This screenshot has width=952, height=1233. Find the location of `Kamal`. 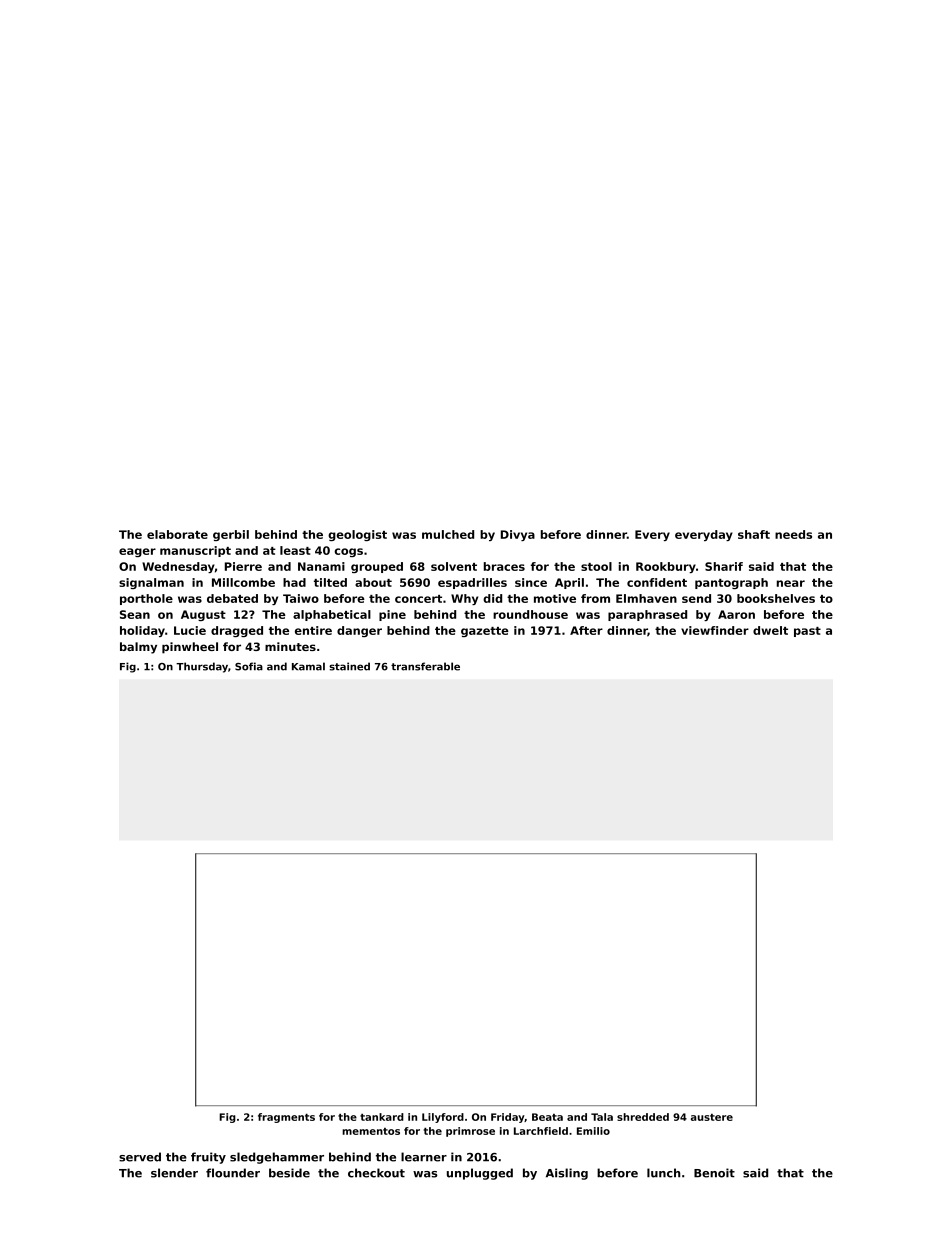

Kamal is located at coordinates (308, 666).
